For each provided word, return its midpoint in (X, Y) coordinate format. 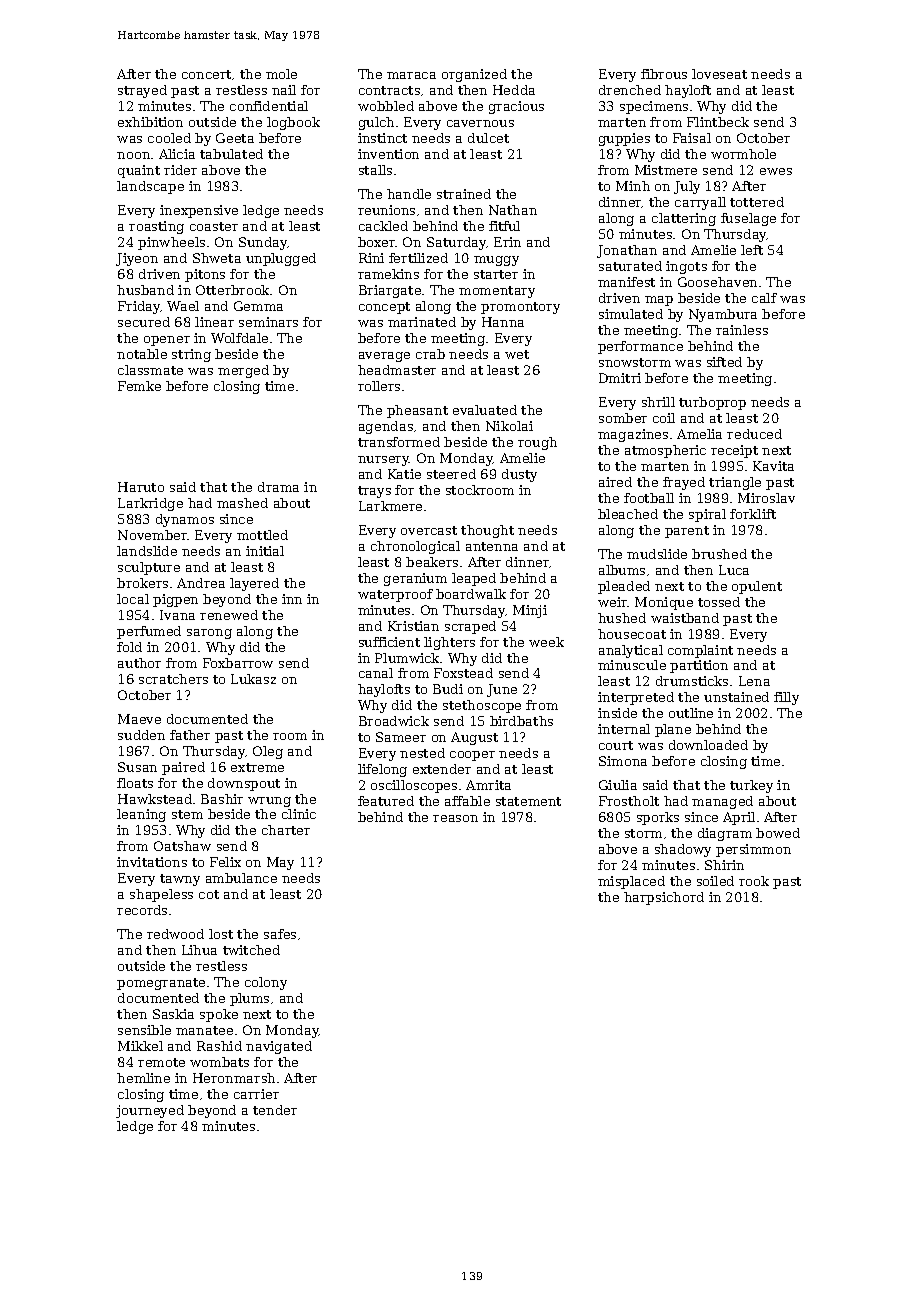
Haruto (141, 487)
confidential (269, 106)
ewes (776, 171)
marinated (422, 322)
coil (664, 418)
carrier (256, 1094)
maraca (411, 75)
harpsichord (664, 898)
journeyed (150, 1111)
